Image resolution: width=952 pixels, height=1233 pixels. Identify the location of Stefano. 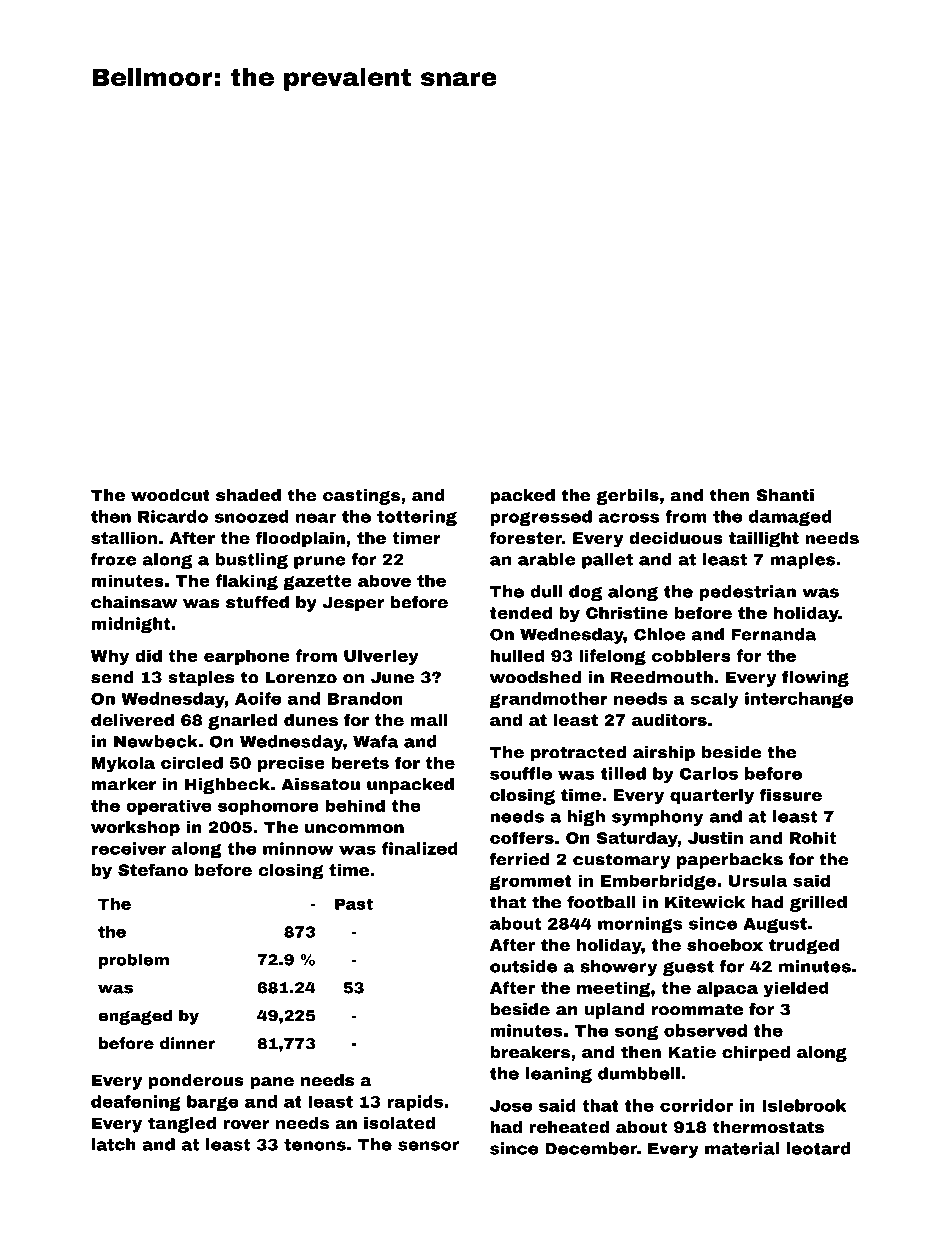
(153, 869).
